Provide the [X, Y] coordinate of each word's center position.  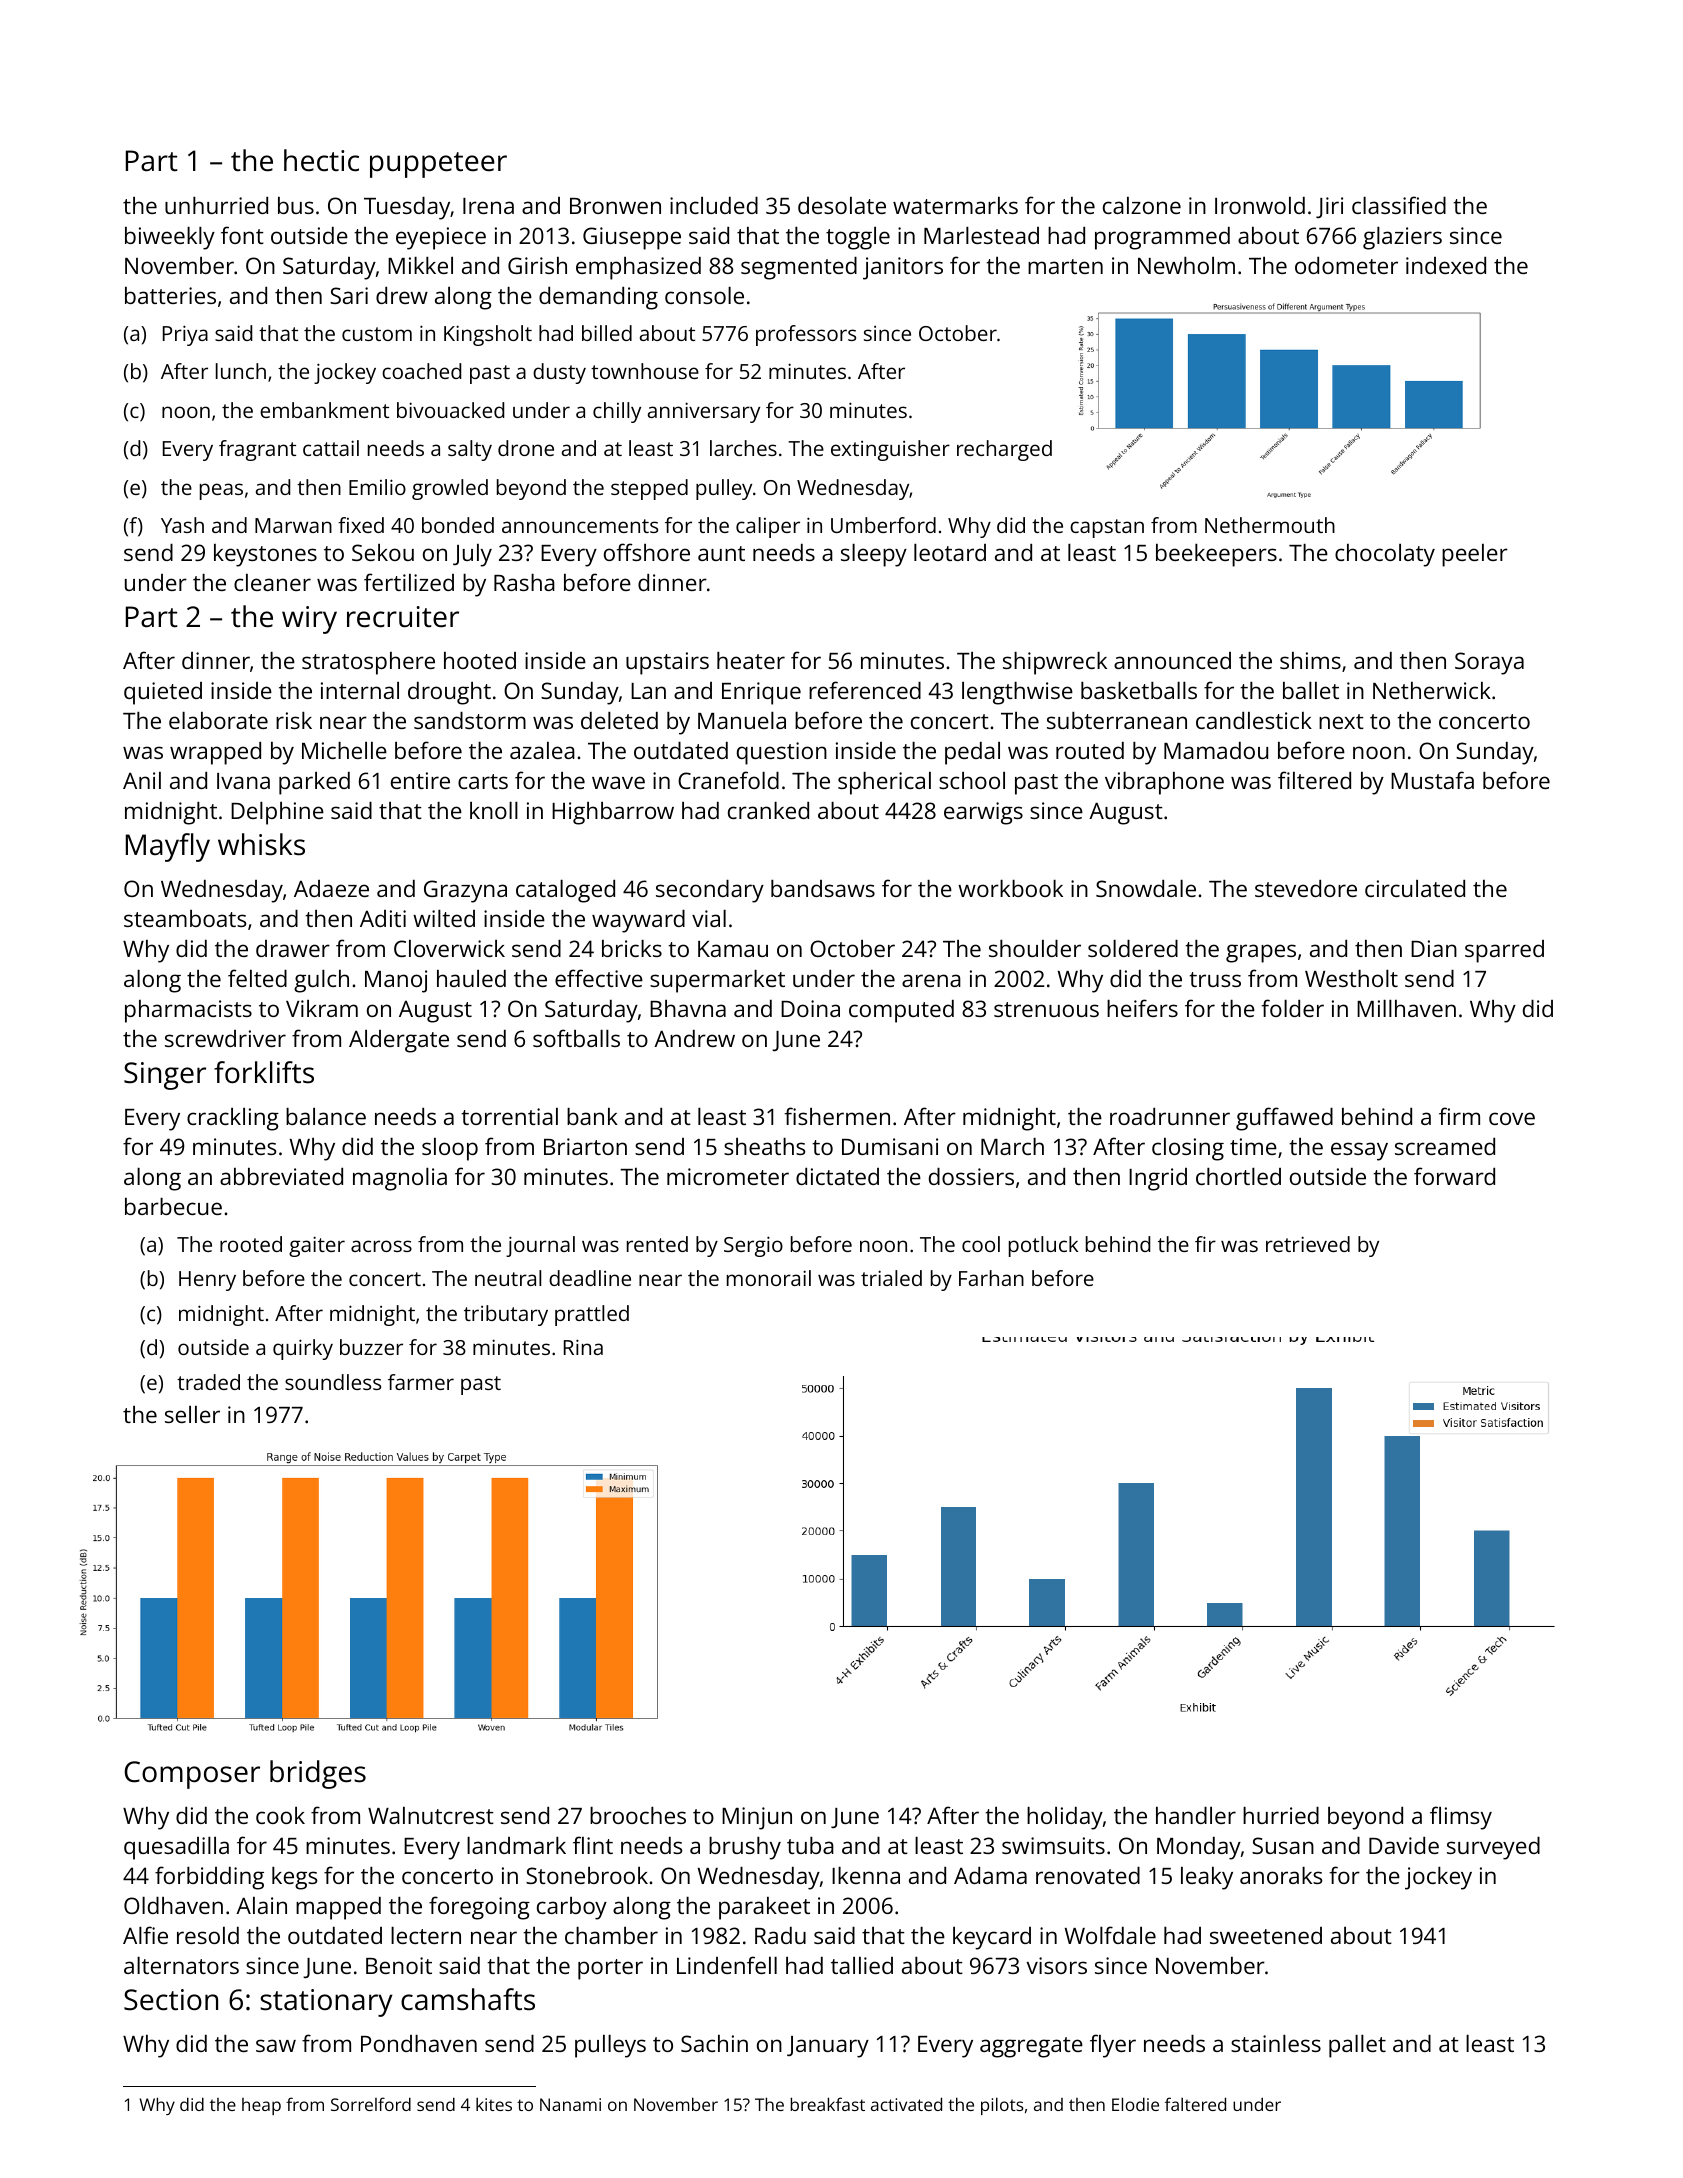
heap [261, 2106]
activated [906, 2104]
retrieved [1308, 1244]
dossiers [971, 1176]
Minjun [757, 1818]
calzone [1142, 205]
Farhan [991, 1278]
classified [1399, 205]
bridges [318, 1774]
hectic [321, 160]
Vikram [322, 1008]
